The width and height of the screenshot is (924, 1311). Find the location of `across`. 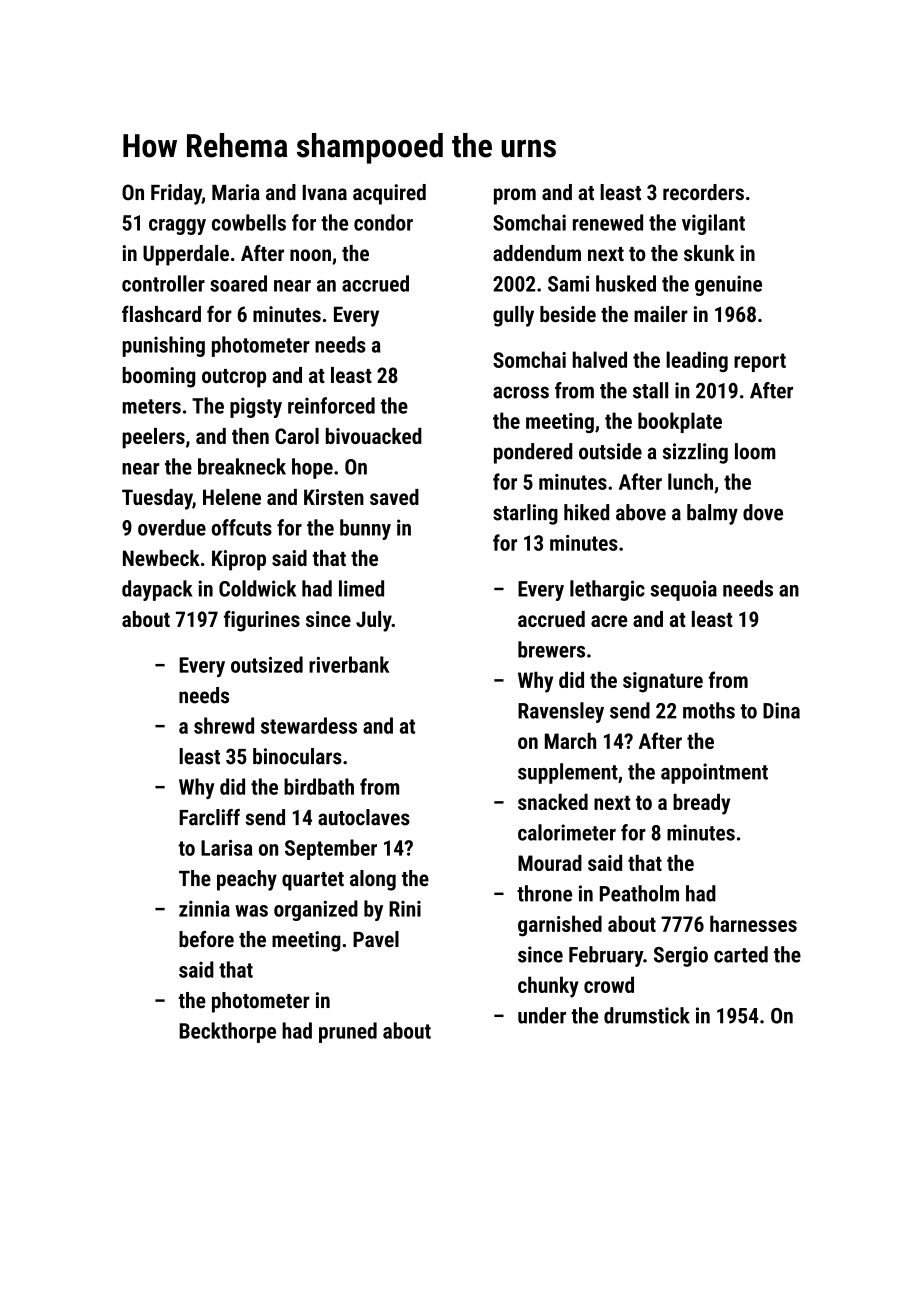

across is located at coordinates (521, 392).
